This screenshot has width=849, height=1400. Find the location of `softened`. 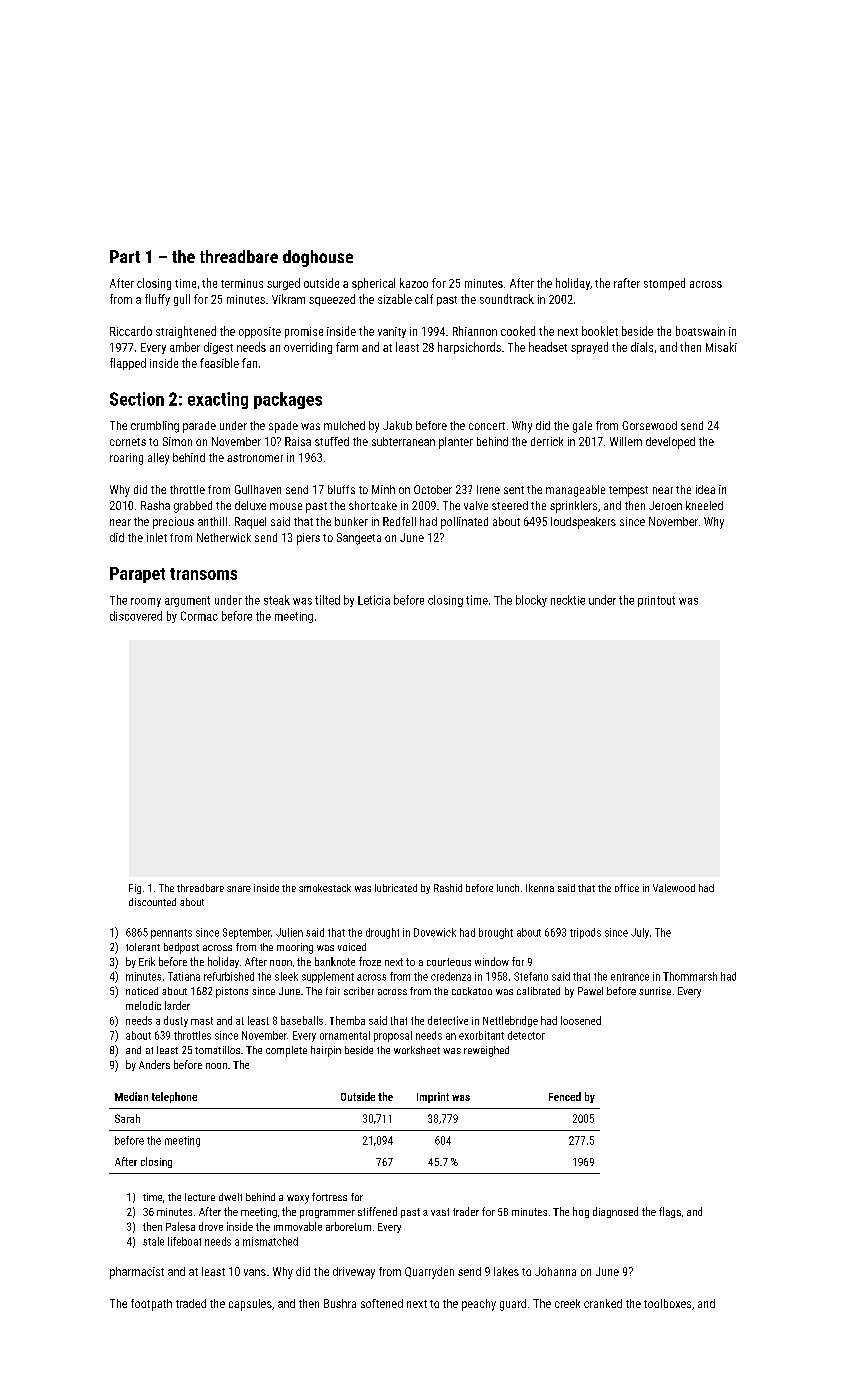

softened is located at coordinates (382, 1303).
